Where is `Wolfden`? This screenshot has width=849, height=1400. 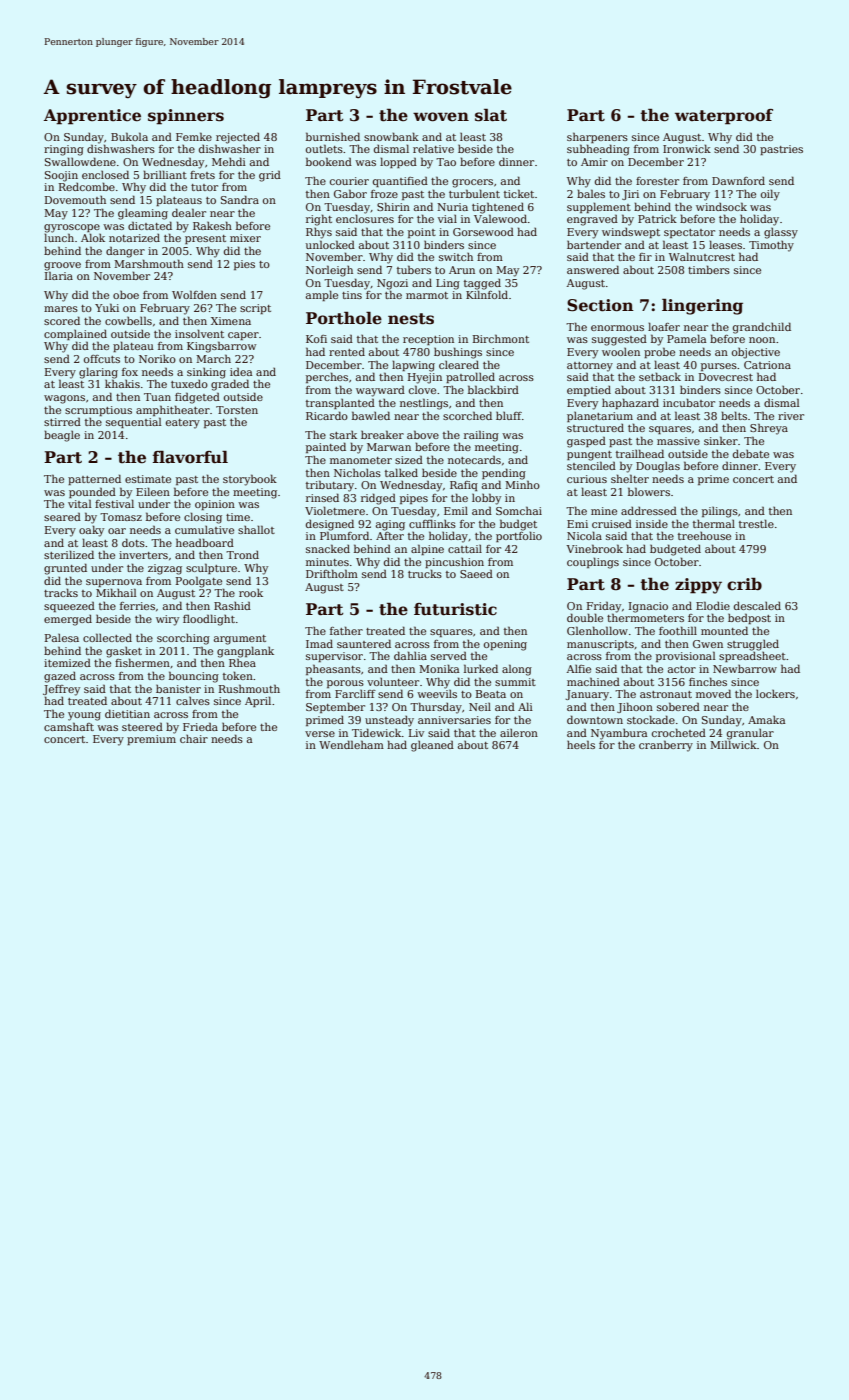 Wolfden is located at coordinates (194, 294).
